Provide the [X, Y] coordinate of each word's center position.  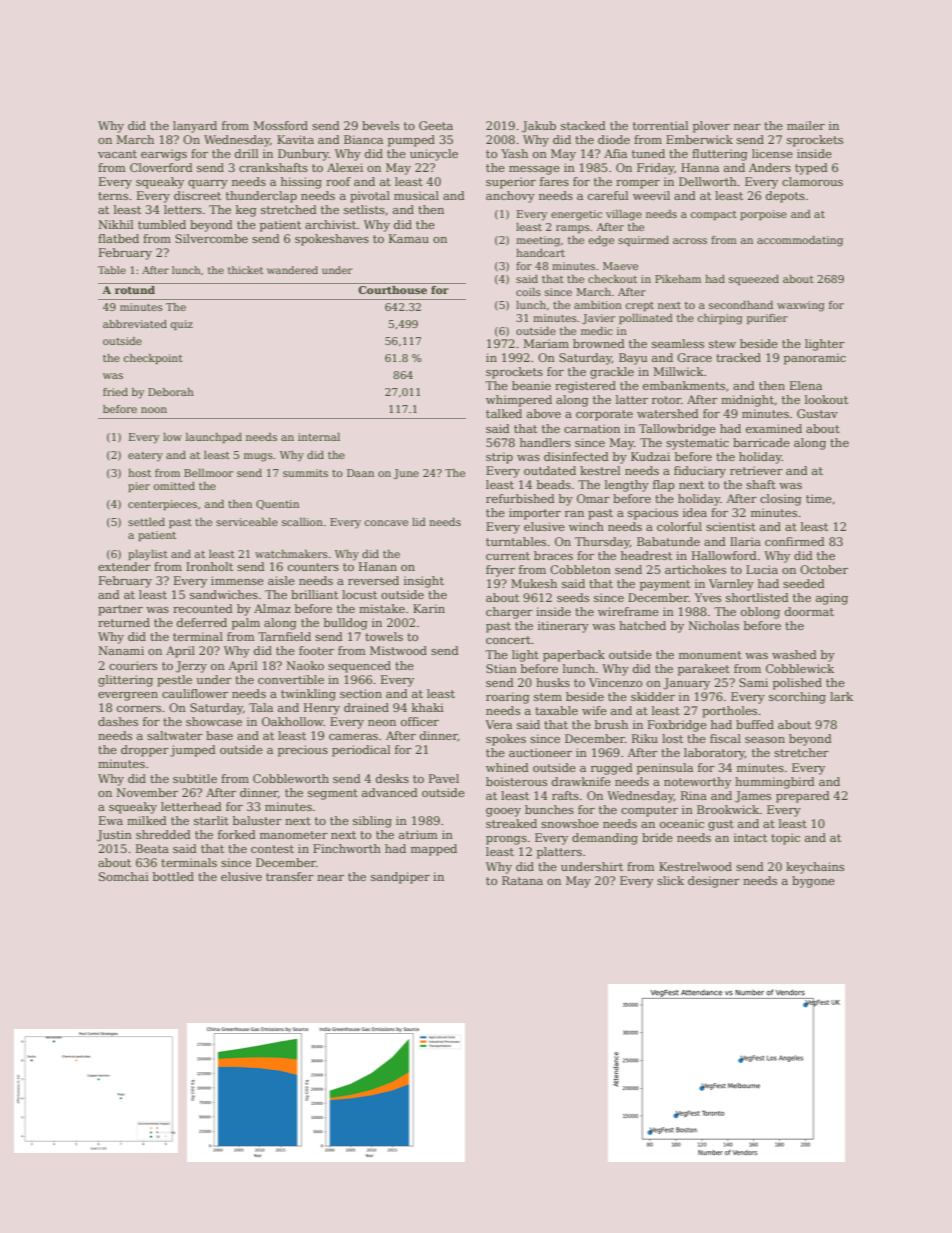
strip [499, 458]
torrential [660, 125]
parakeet [704, 670]
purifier [767, 319]
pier [139, 487]
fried [115, 392]
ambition [598, 305]
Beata [152, 848]
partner [120, 610]
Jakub [539, 127]
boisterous [516, 781]
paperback [574, 656]
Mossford [280, 125]
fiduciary [700, 472]
